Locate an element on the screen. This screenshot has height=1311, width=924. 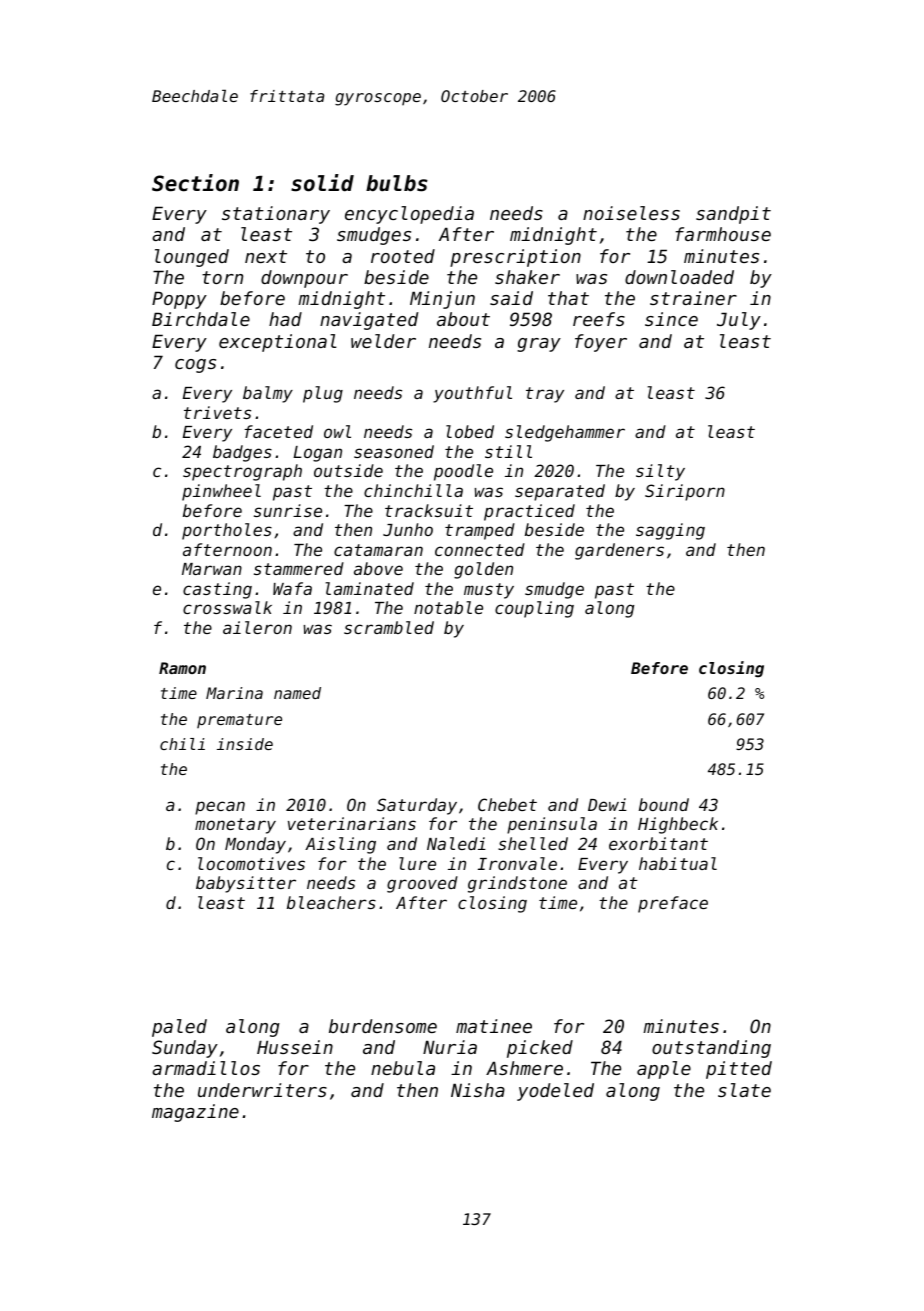
bleachers is located at coordinates (331, 902).
